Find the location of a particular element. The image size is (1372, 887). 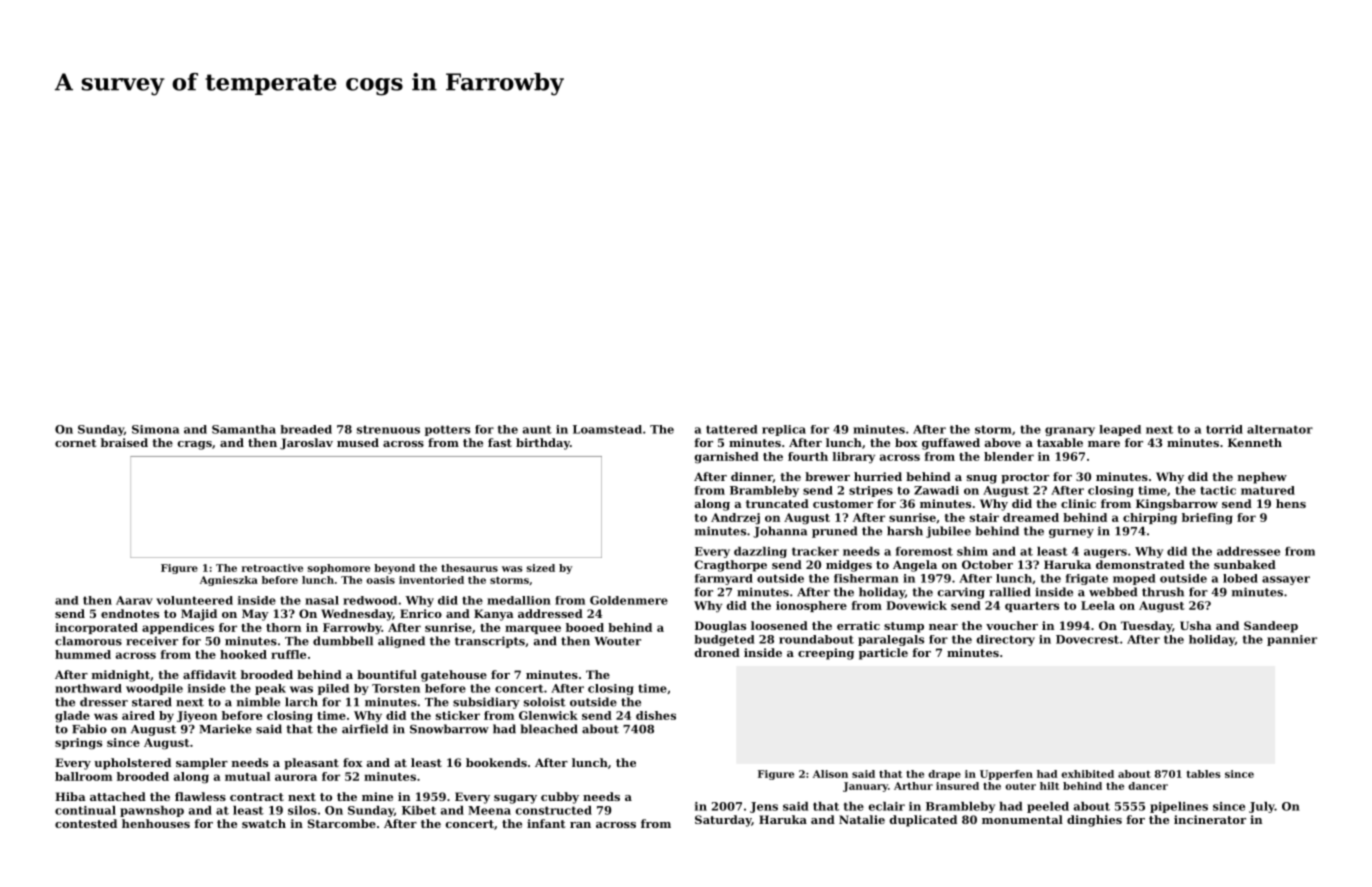

dinghies is located at coordinates (1094, 821).
